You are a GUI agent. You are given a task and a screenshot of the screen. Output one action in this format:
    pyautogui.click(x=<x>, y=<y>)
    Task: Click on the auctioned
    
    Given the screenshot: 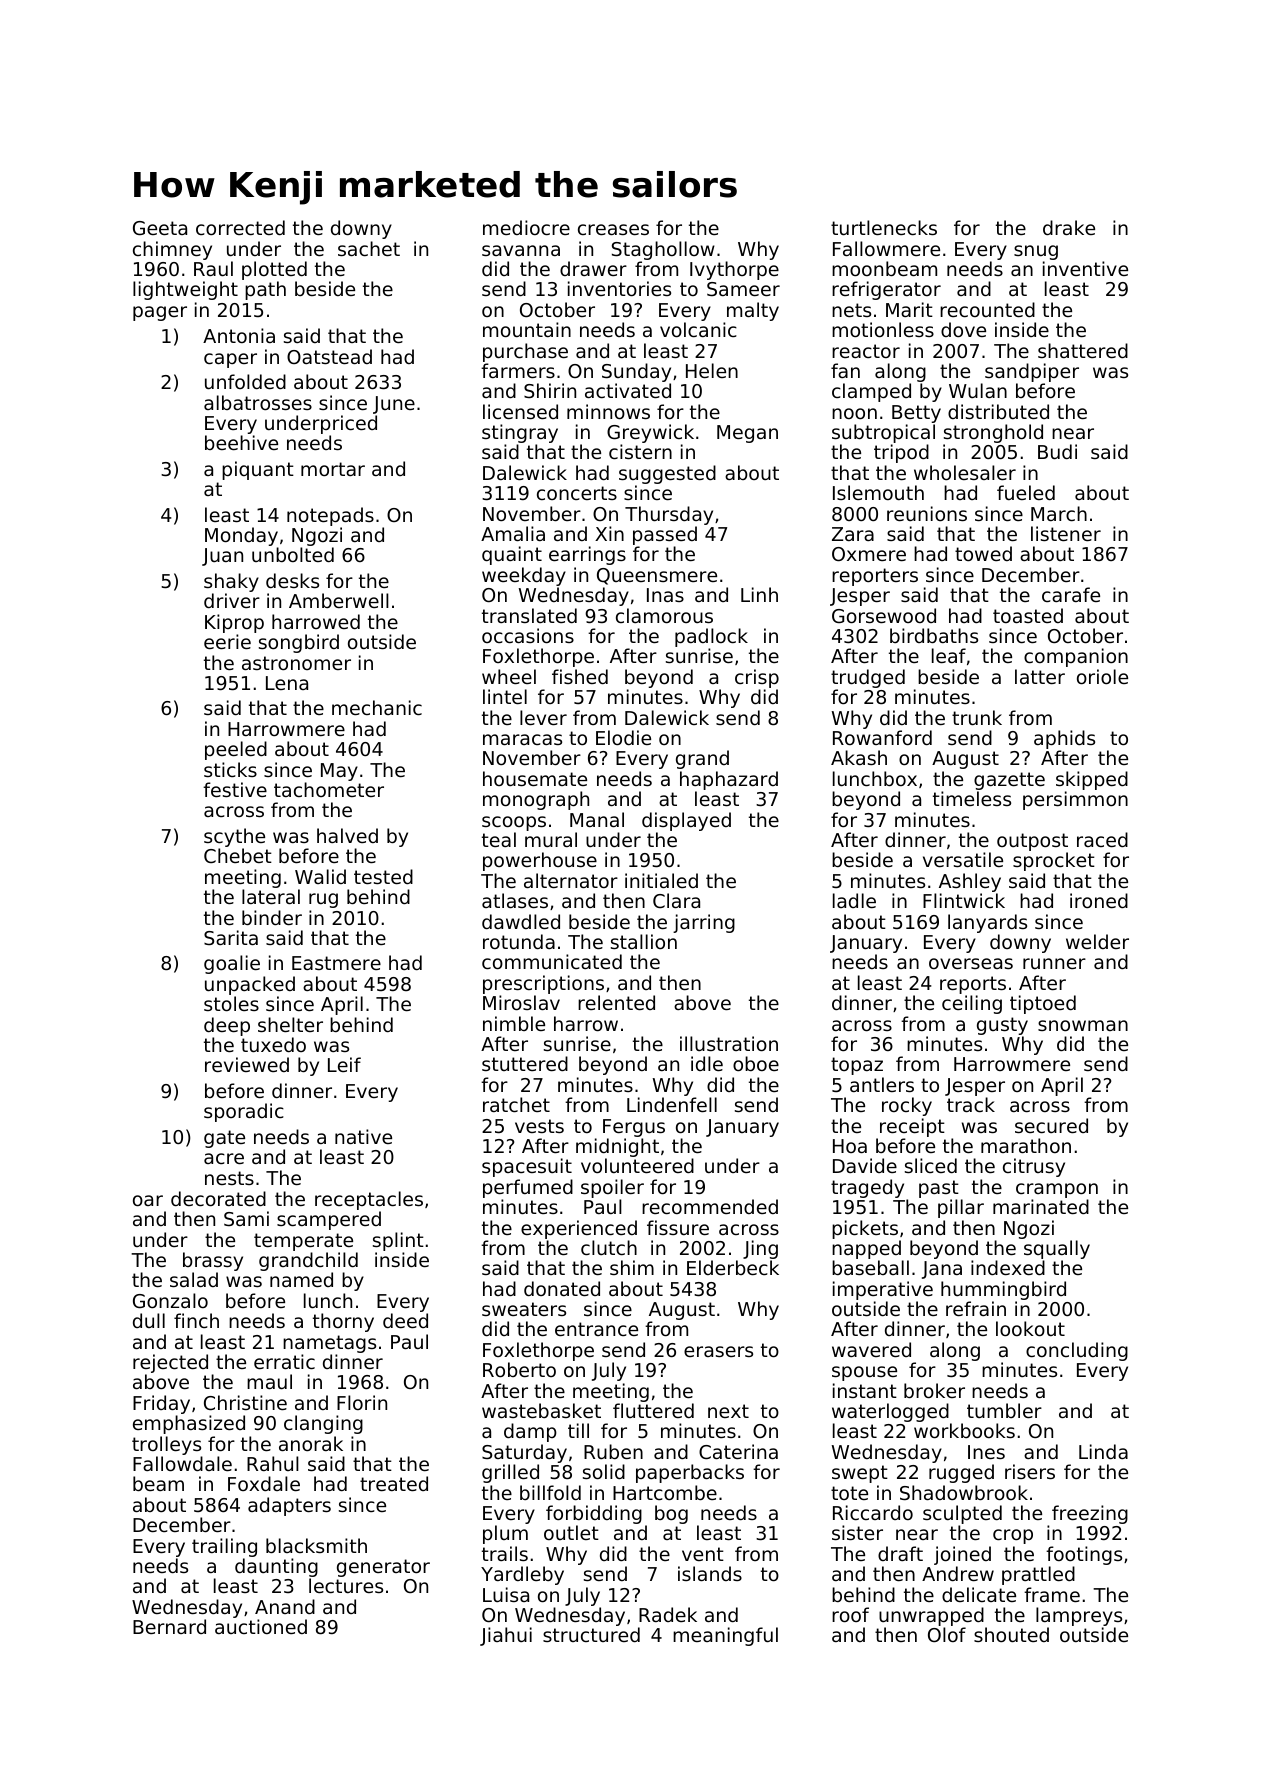 What is the action you would take?
    pyautogui.click(x=261, y=1626)
